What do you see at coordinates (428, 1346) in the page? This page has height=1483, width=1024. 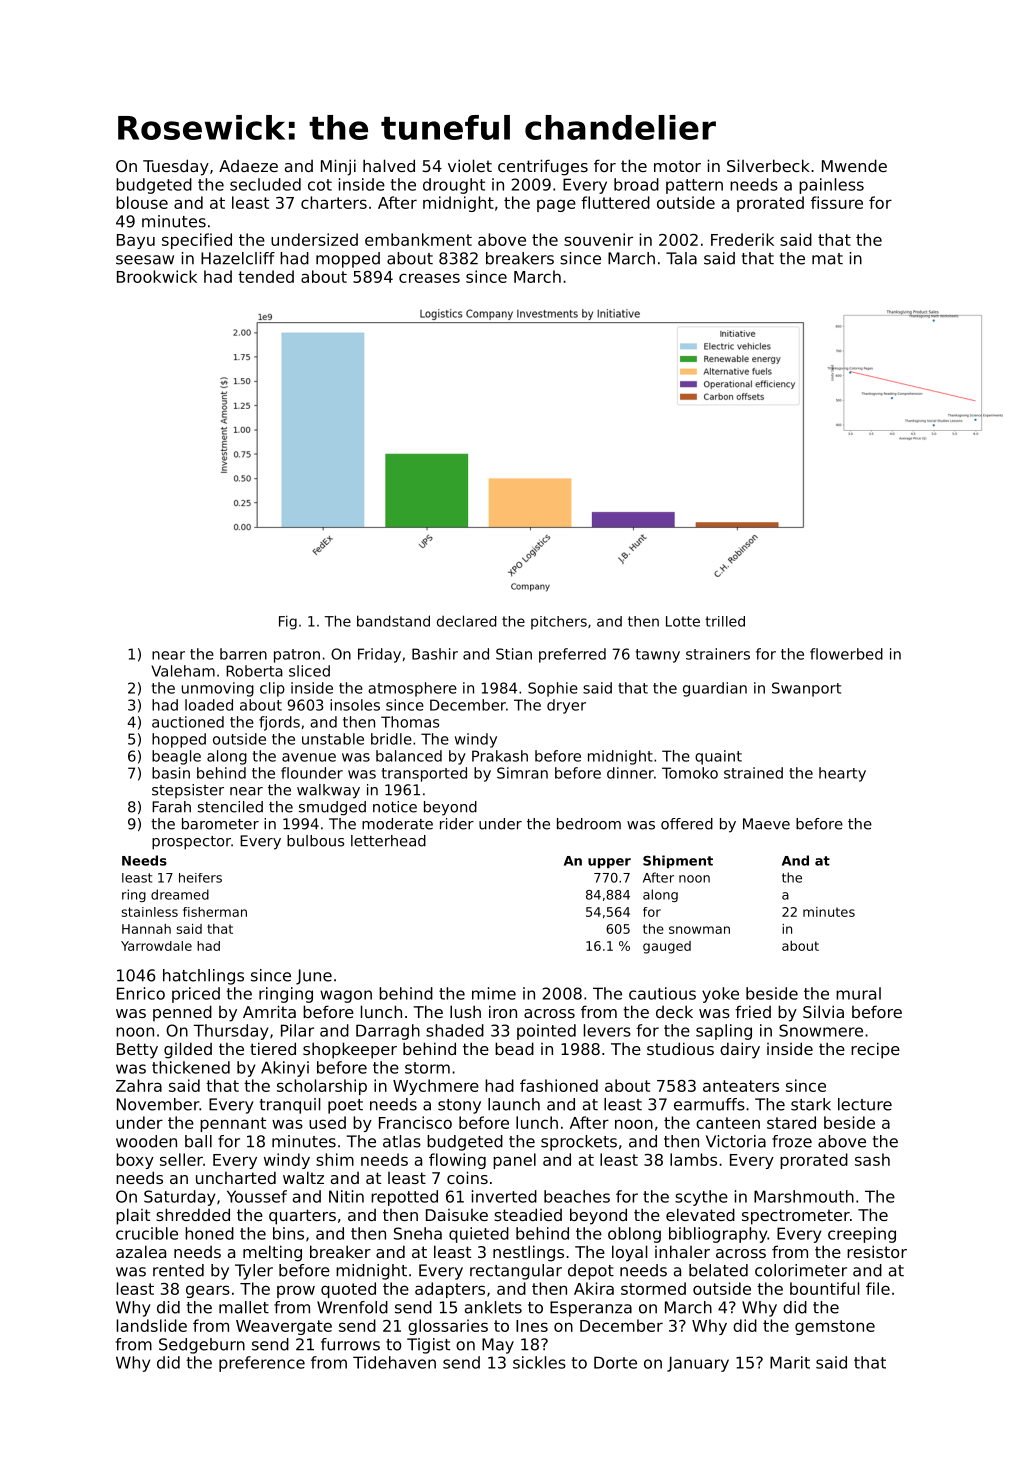 I see `Tigist` at bounding box center [428, 1346].
